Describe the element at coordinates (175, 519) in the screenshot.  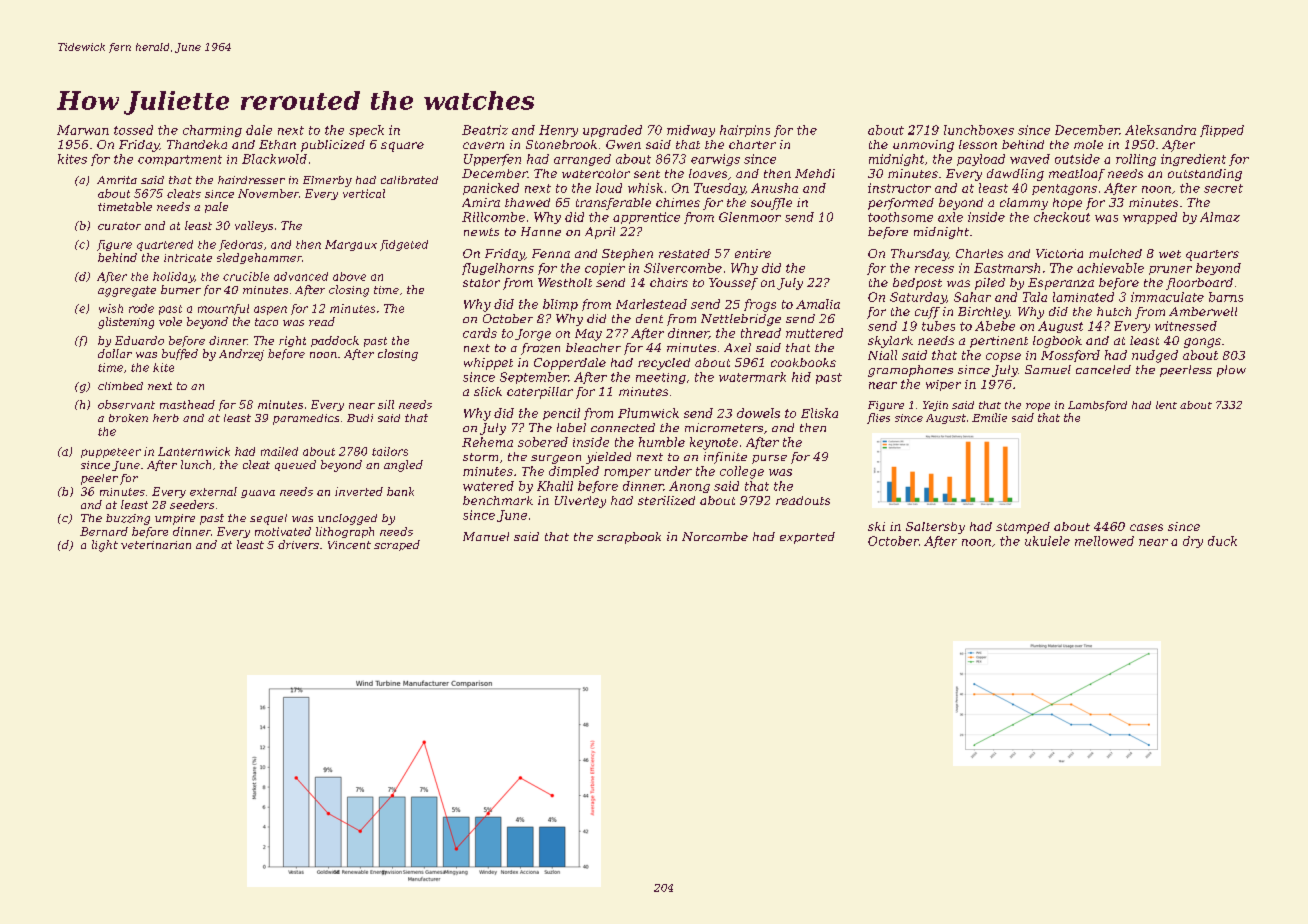
I see `umpire` at that location.
